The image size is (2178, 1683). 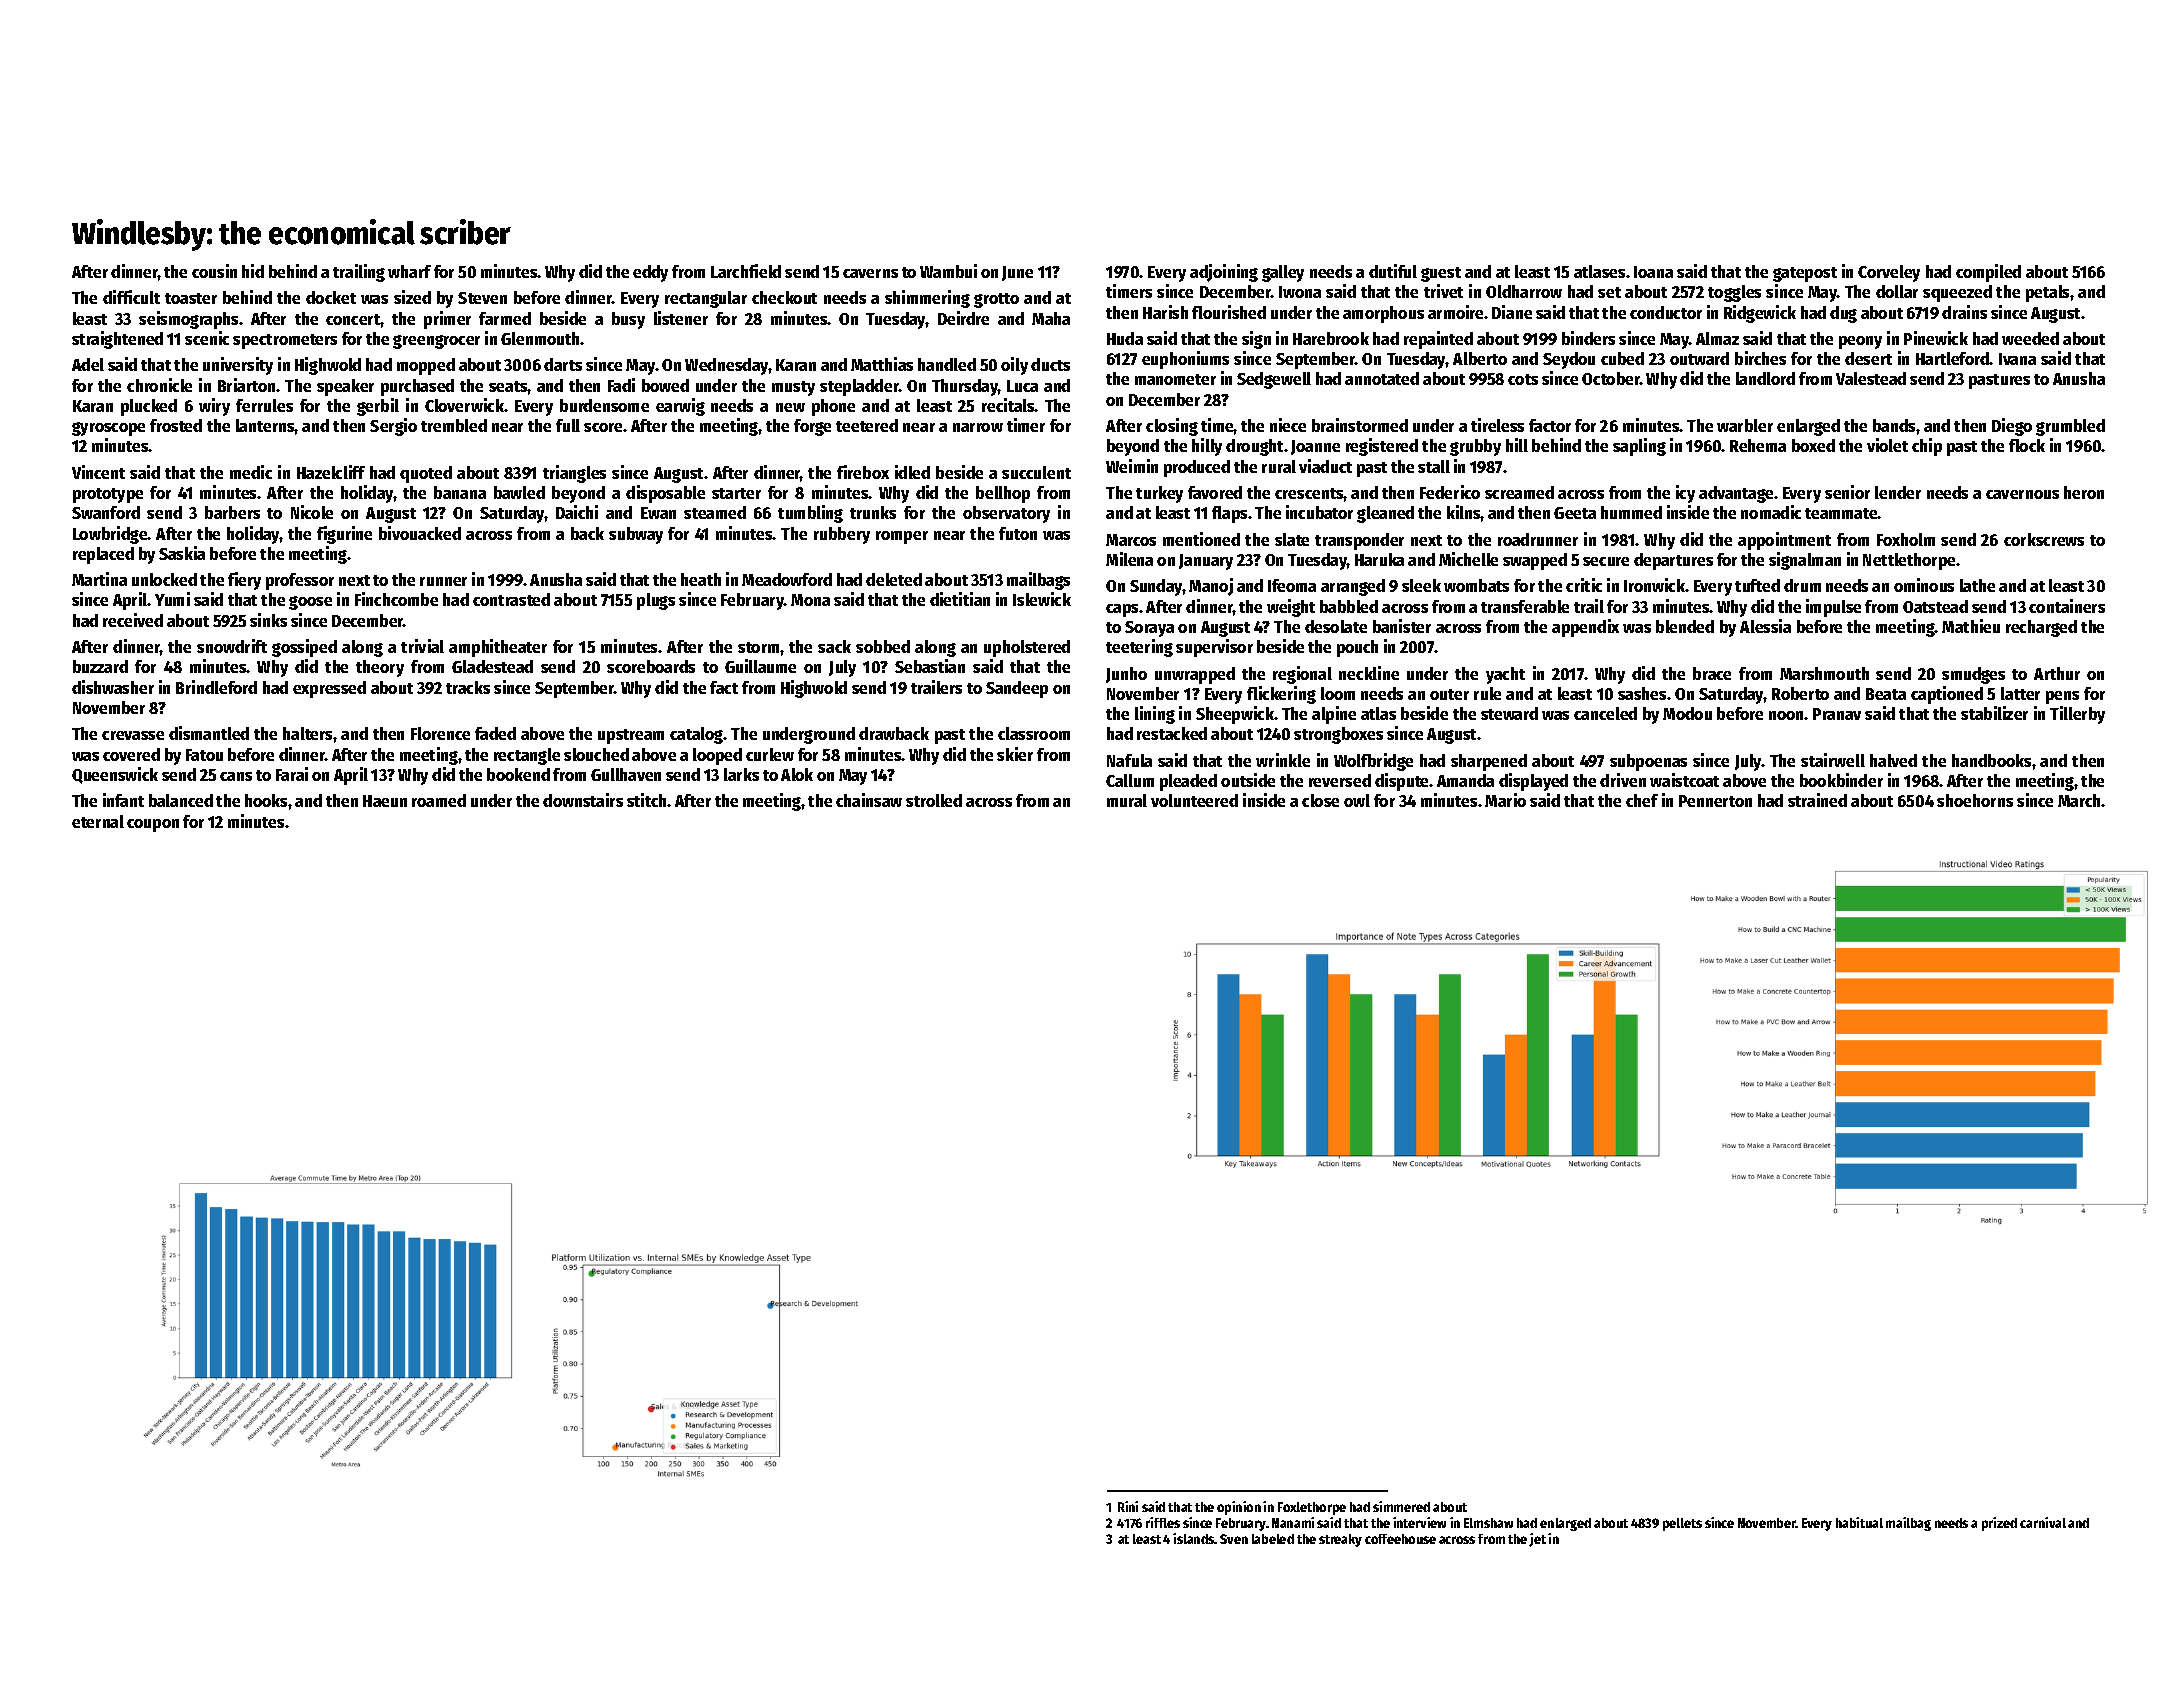 I want to click on opinion, so click(x=1239, y=1508).
